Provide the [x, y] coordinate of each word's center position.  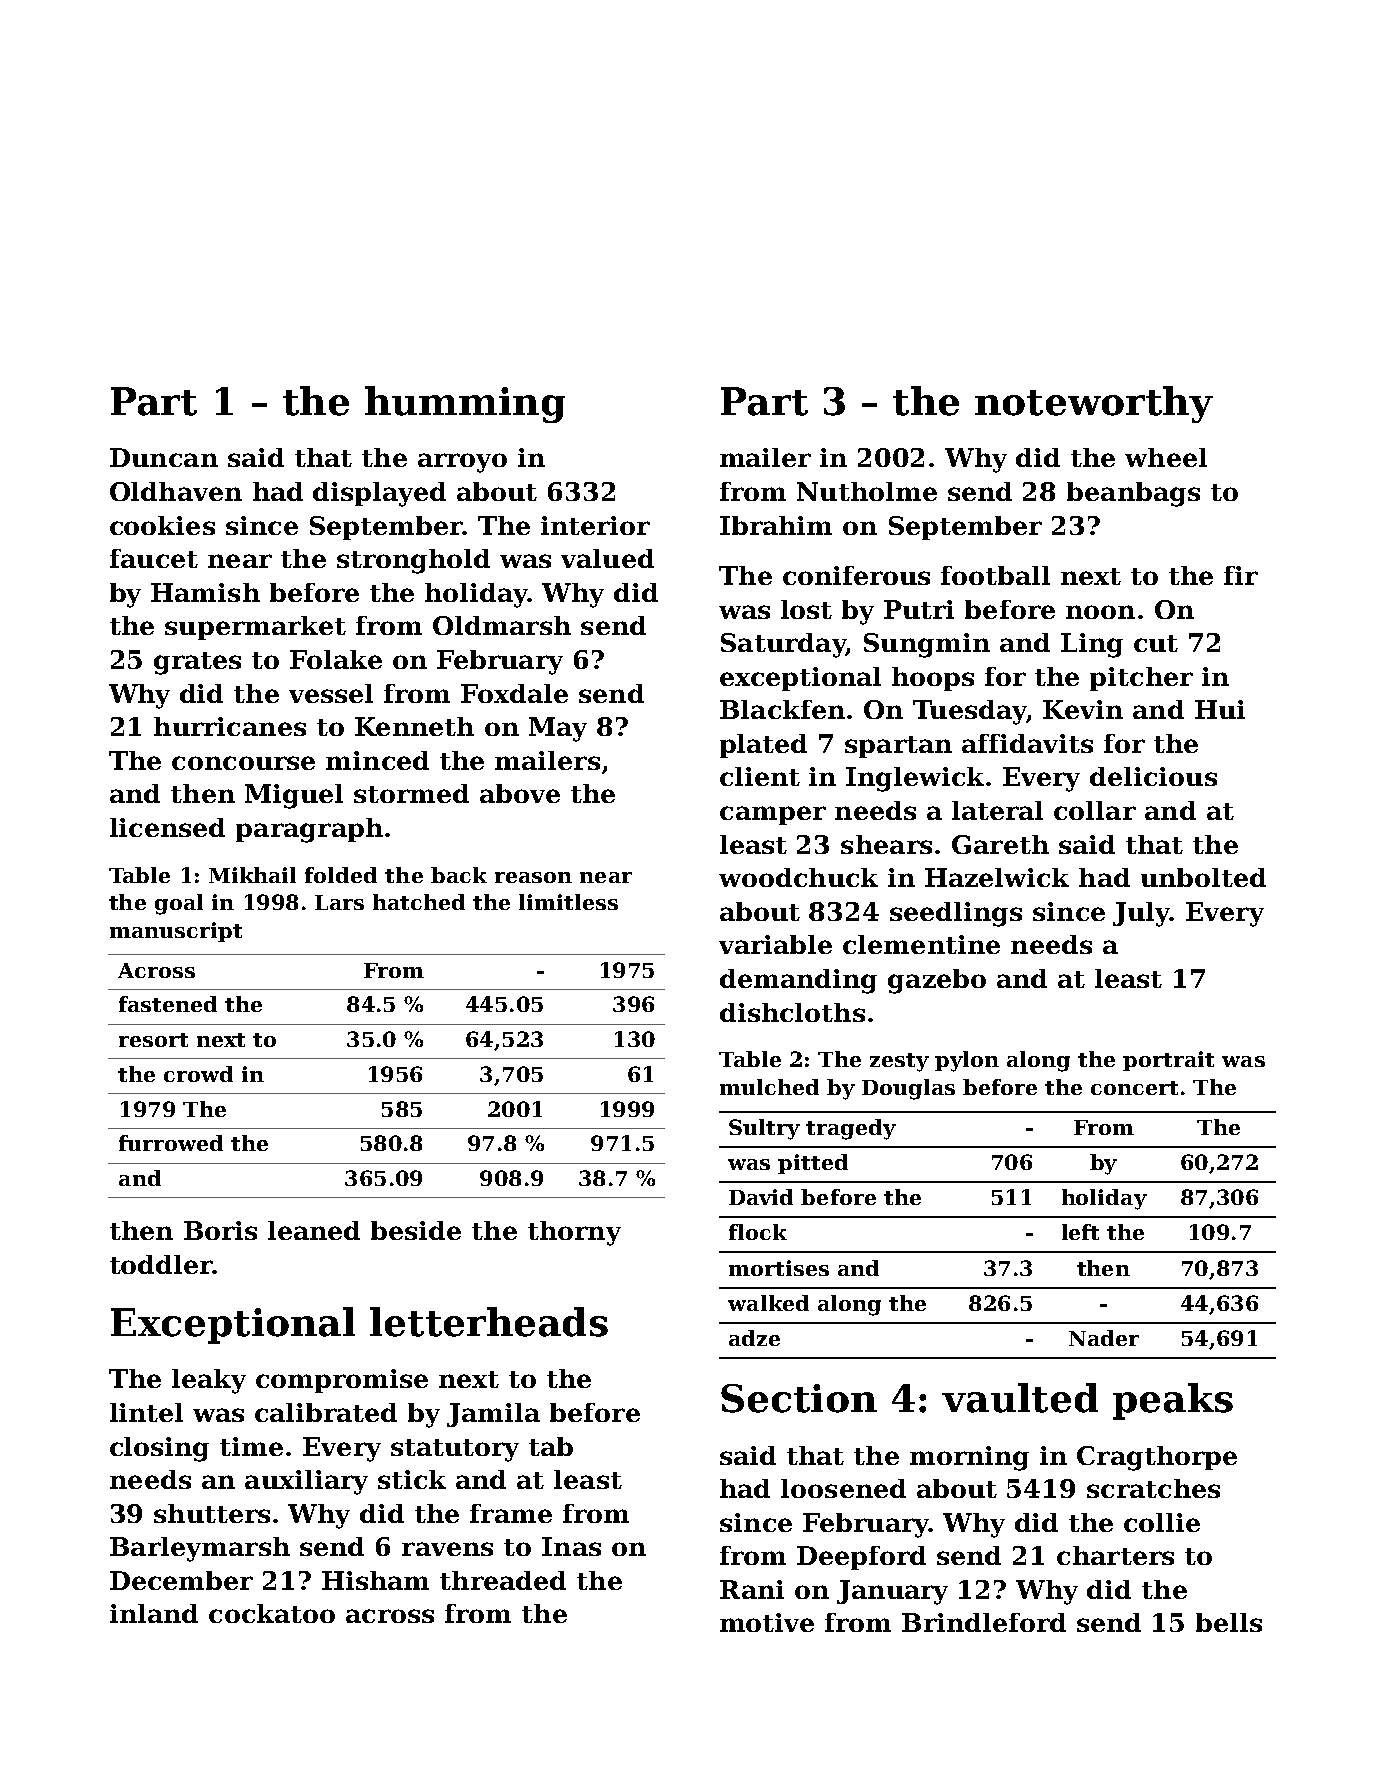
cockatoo [272, 1613]
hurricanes [230, 726]
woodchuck [798, 877]
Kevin [1083, 709]
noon [1100, 612]
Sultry [764, 1129]
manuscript [176, 932]
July [1141, 914]
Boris [220, 1230]
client [760, 776]
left [1080, 1232]
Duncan [164, 457]
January [892, 1592]
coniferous [856, 575]
